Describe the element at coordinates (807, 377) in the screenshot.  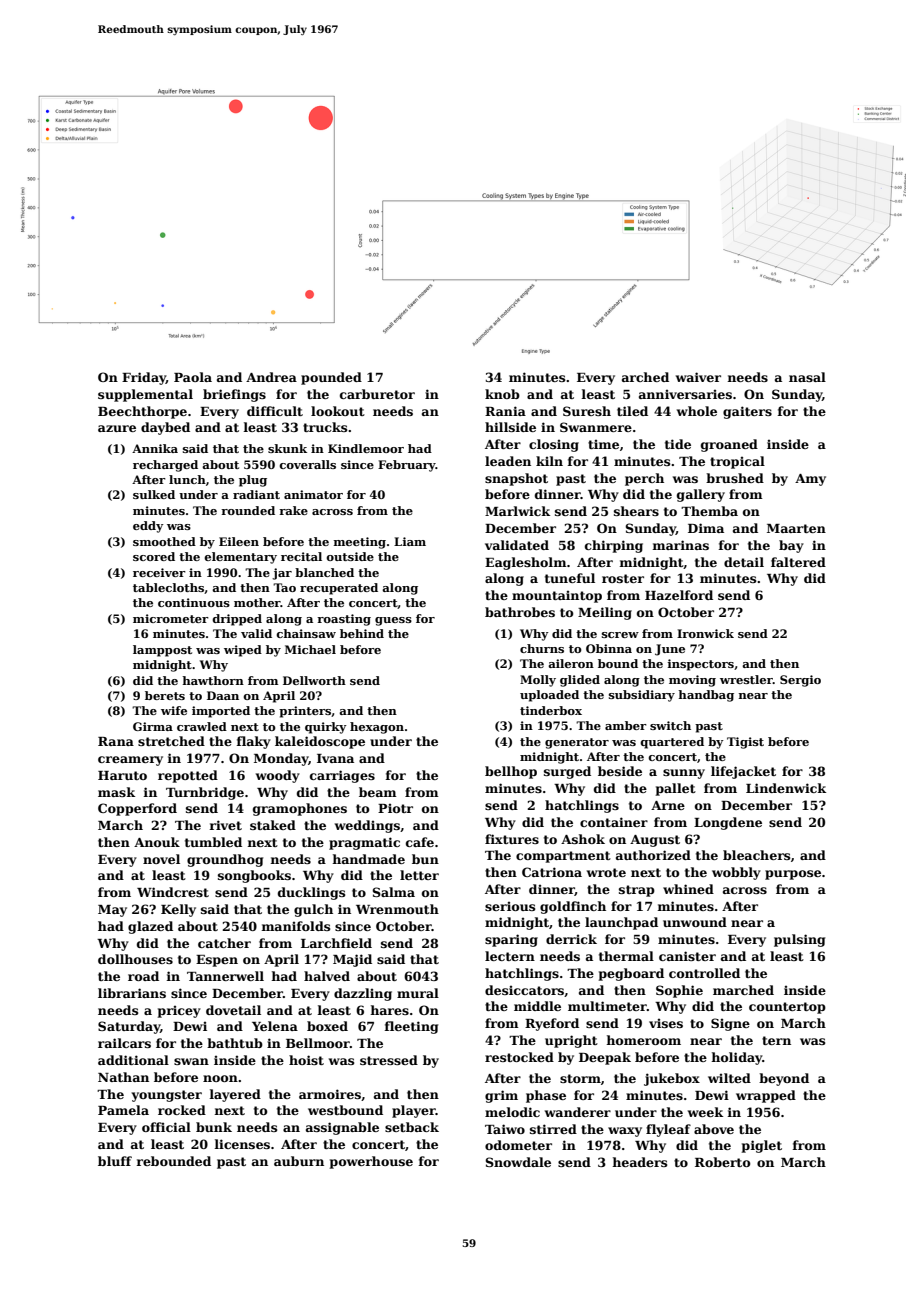
I see `nasal` at that location.
